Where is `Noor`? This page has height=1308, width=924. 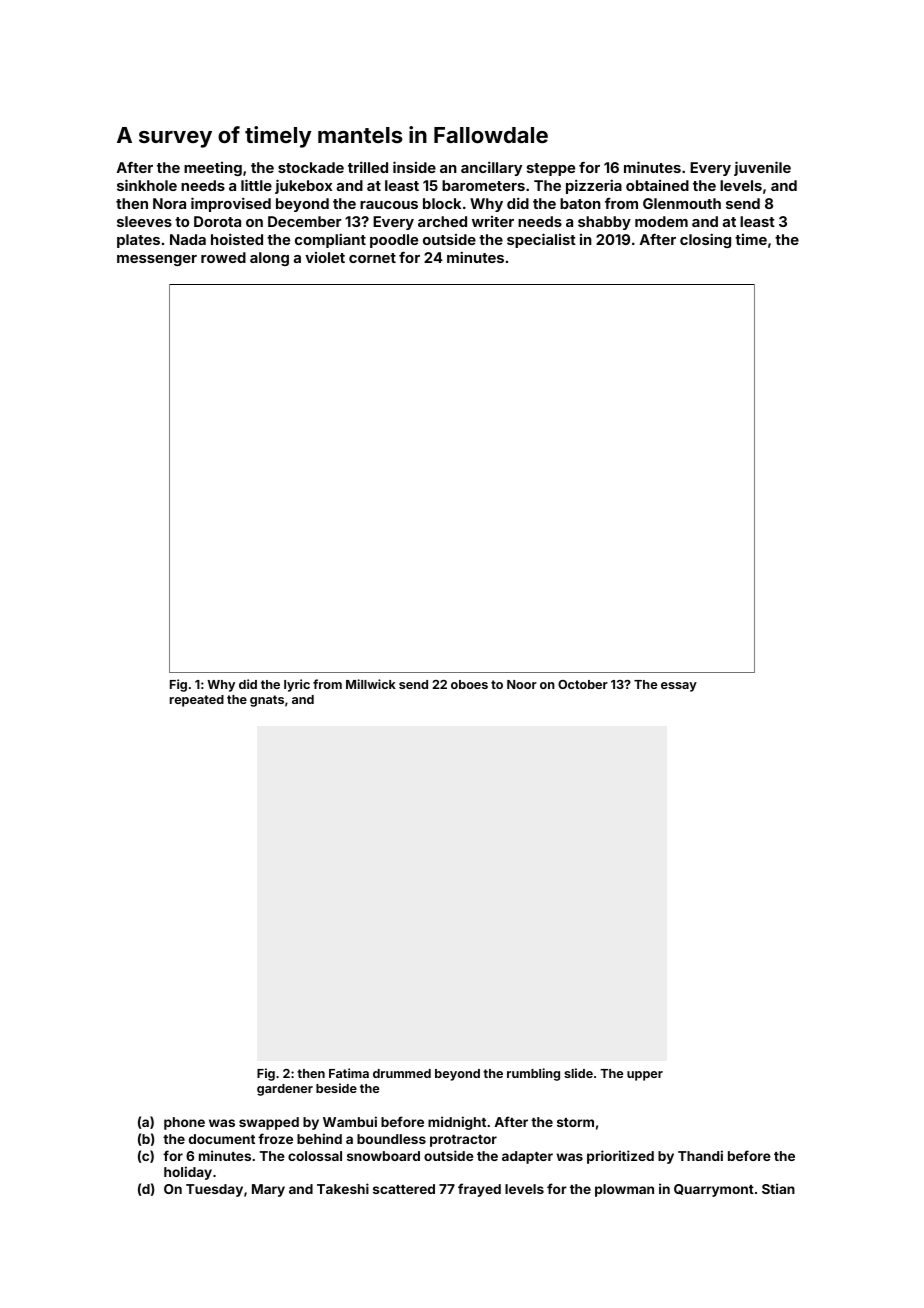
Noor is located at coordinates (522, 684).
